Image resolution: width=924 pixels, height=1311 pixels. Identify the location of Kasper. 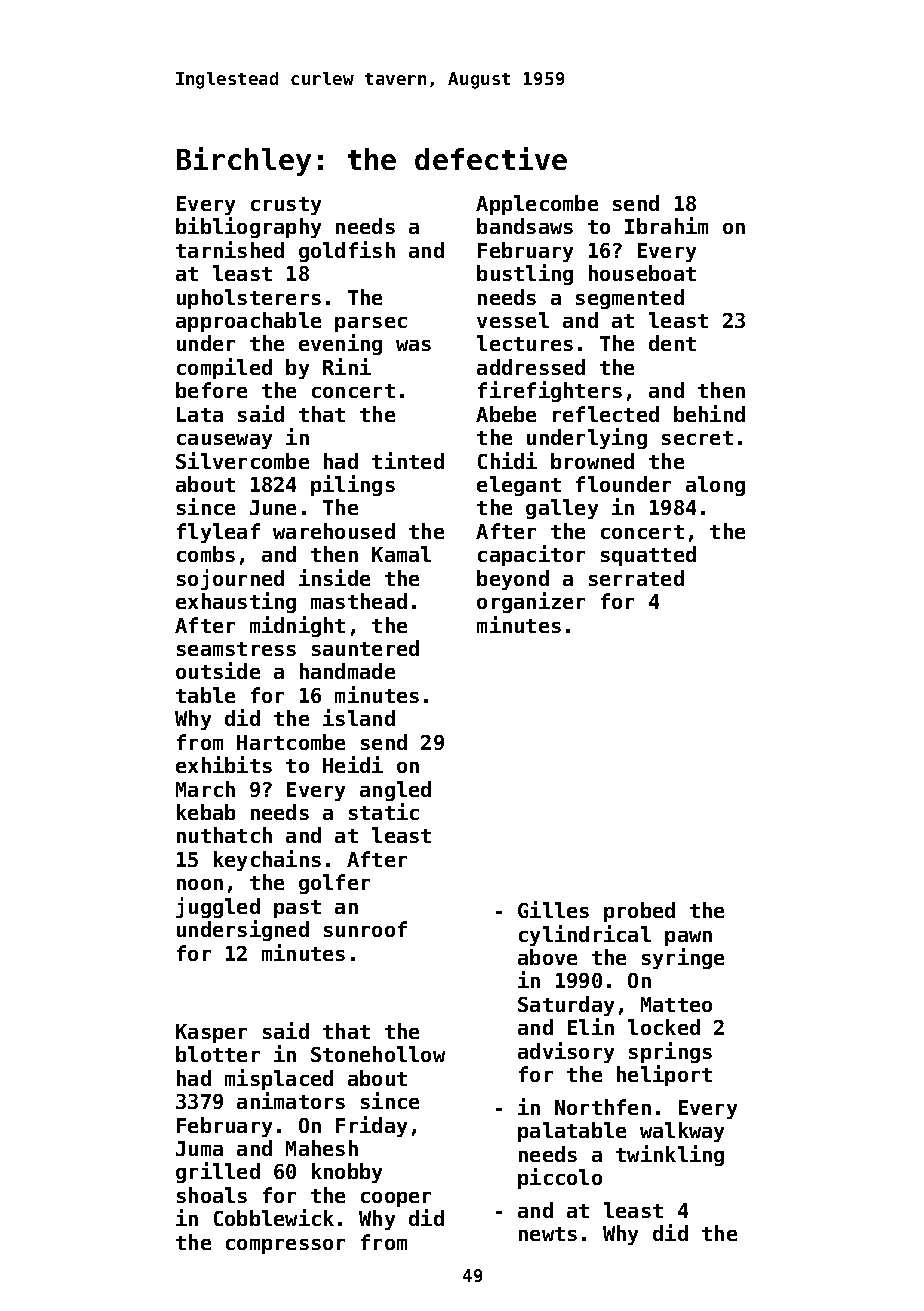
(211, 1033).
